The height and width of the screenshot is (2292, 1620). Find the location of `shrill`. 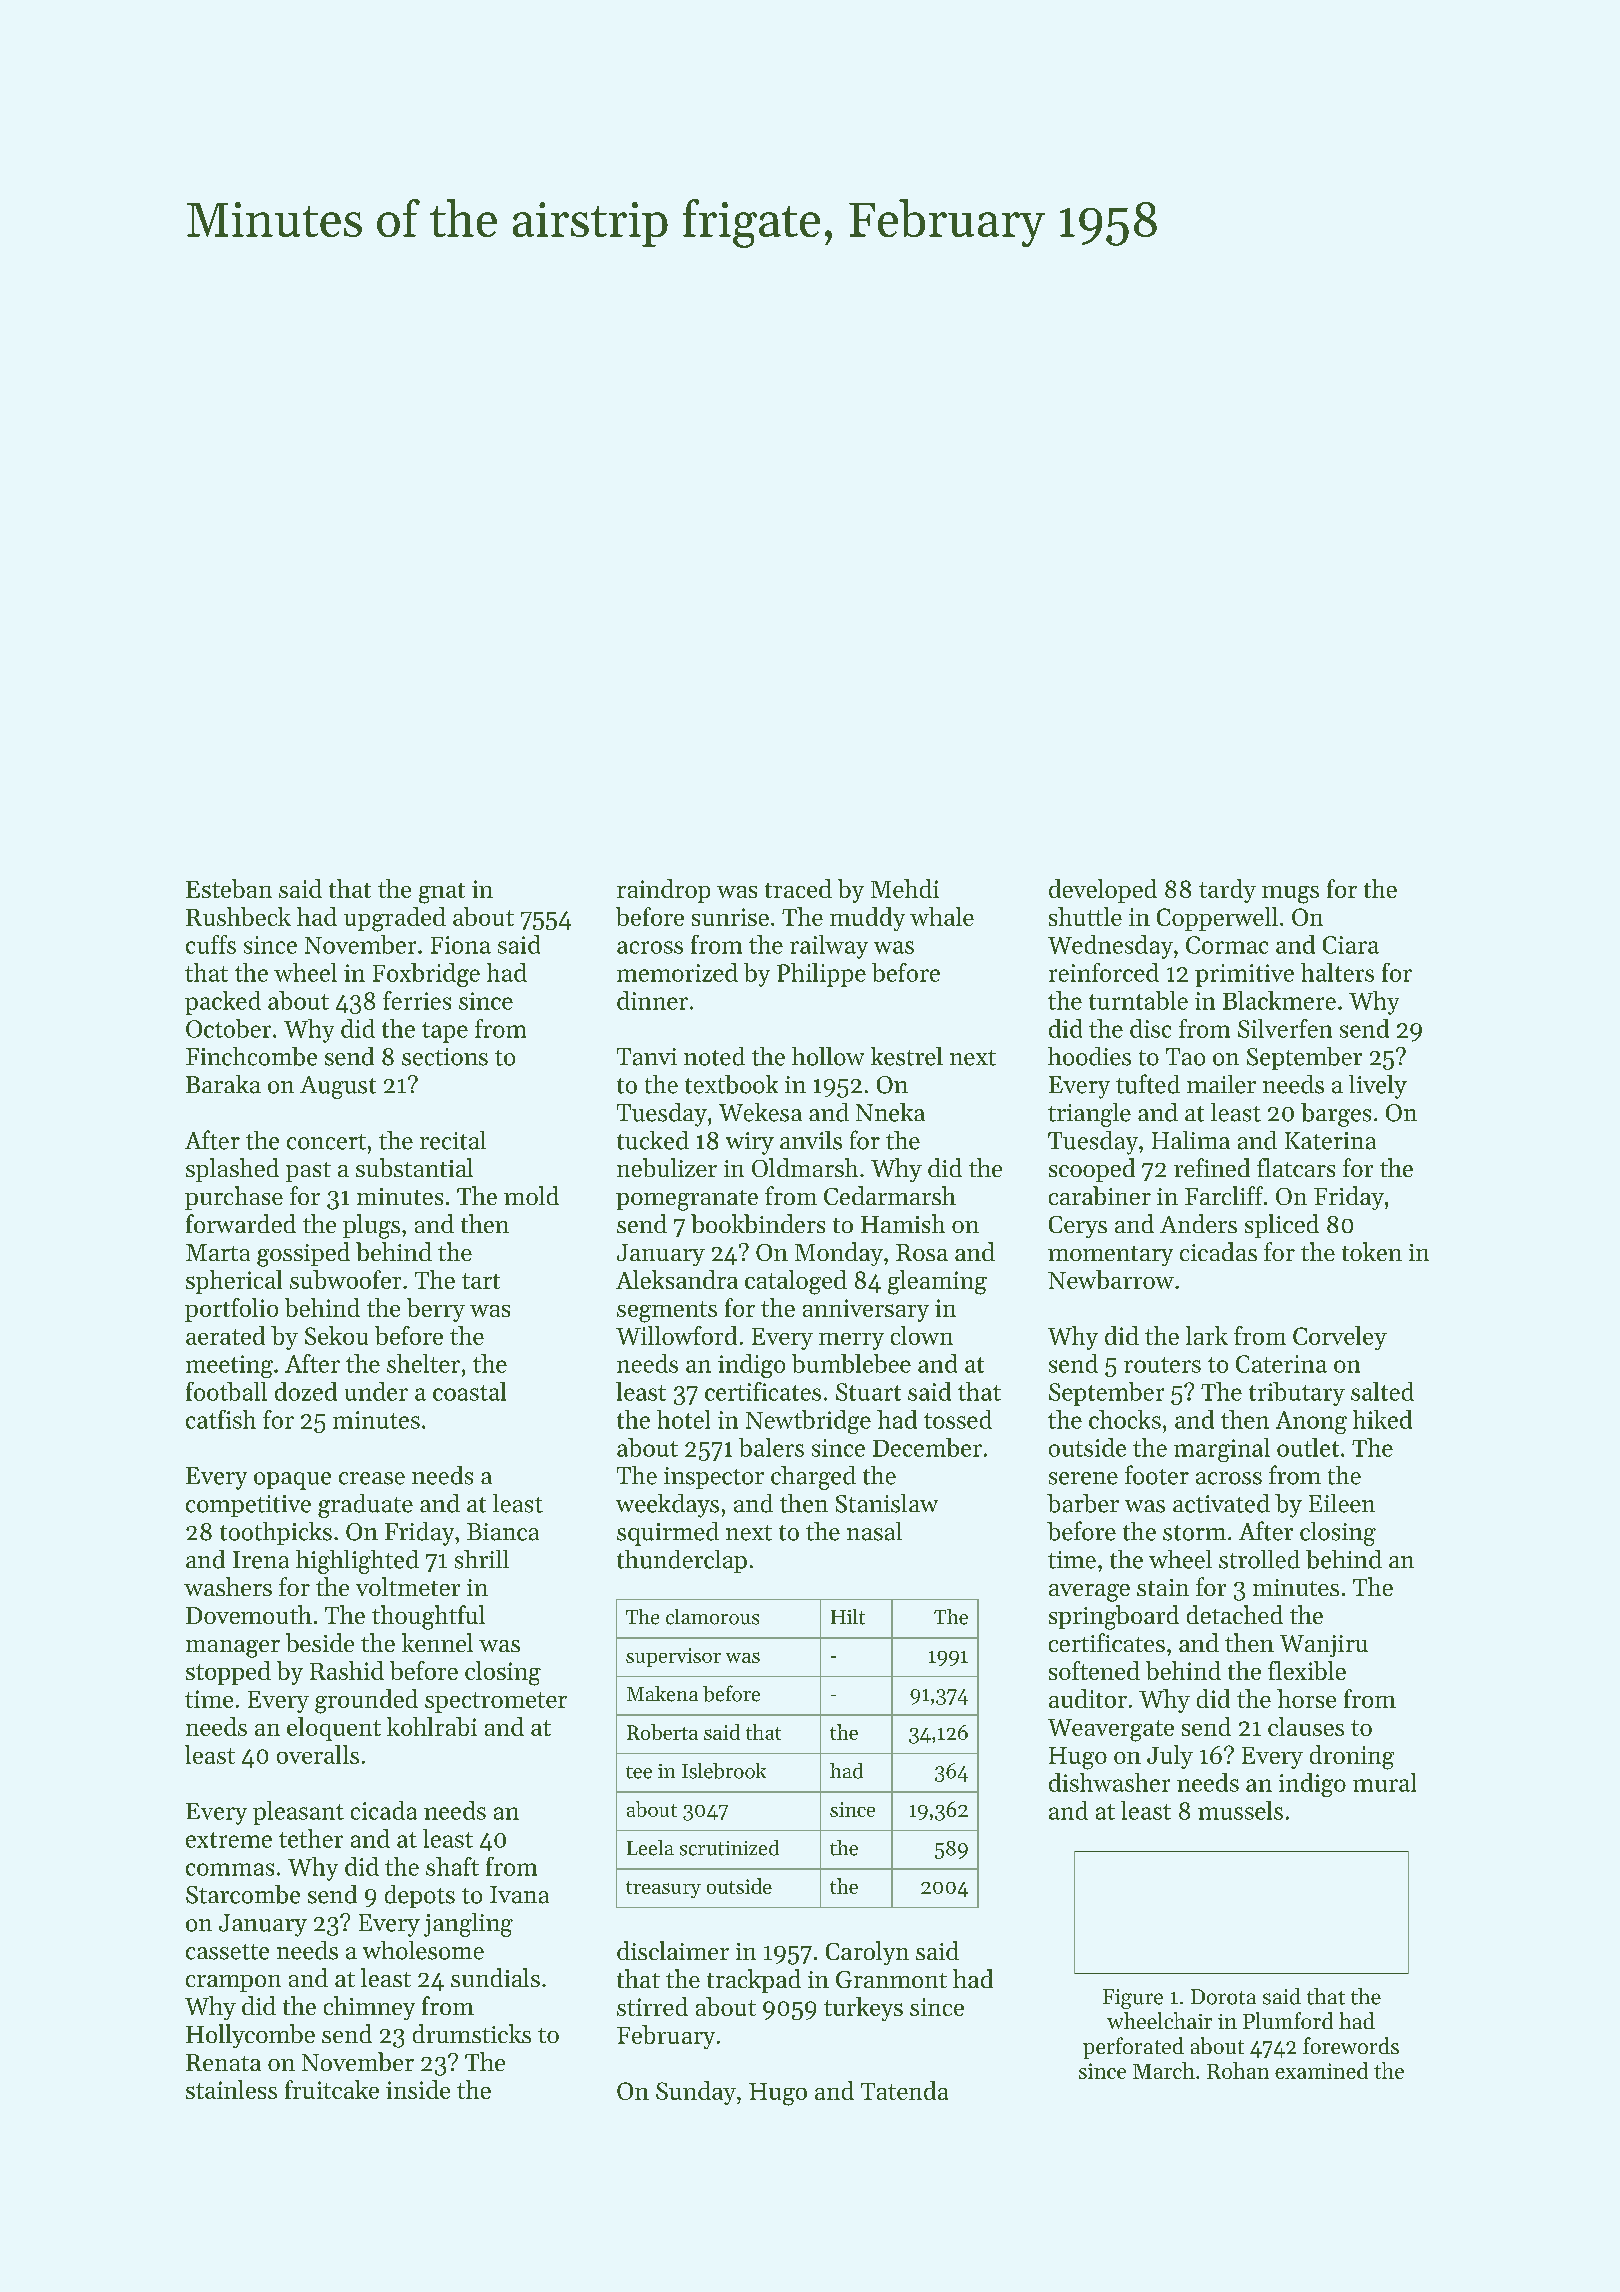

shrill is located at coordinates (482, 1559).
